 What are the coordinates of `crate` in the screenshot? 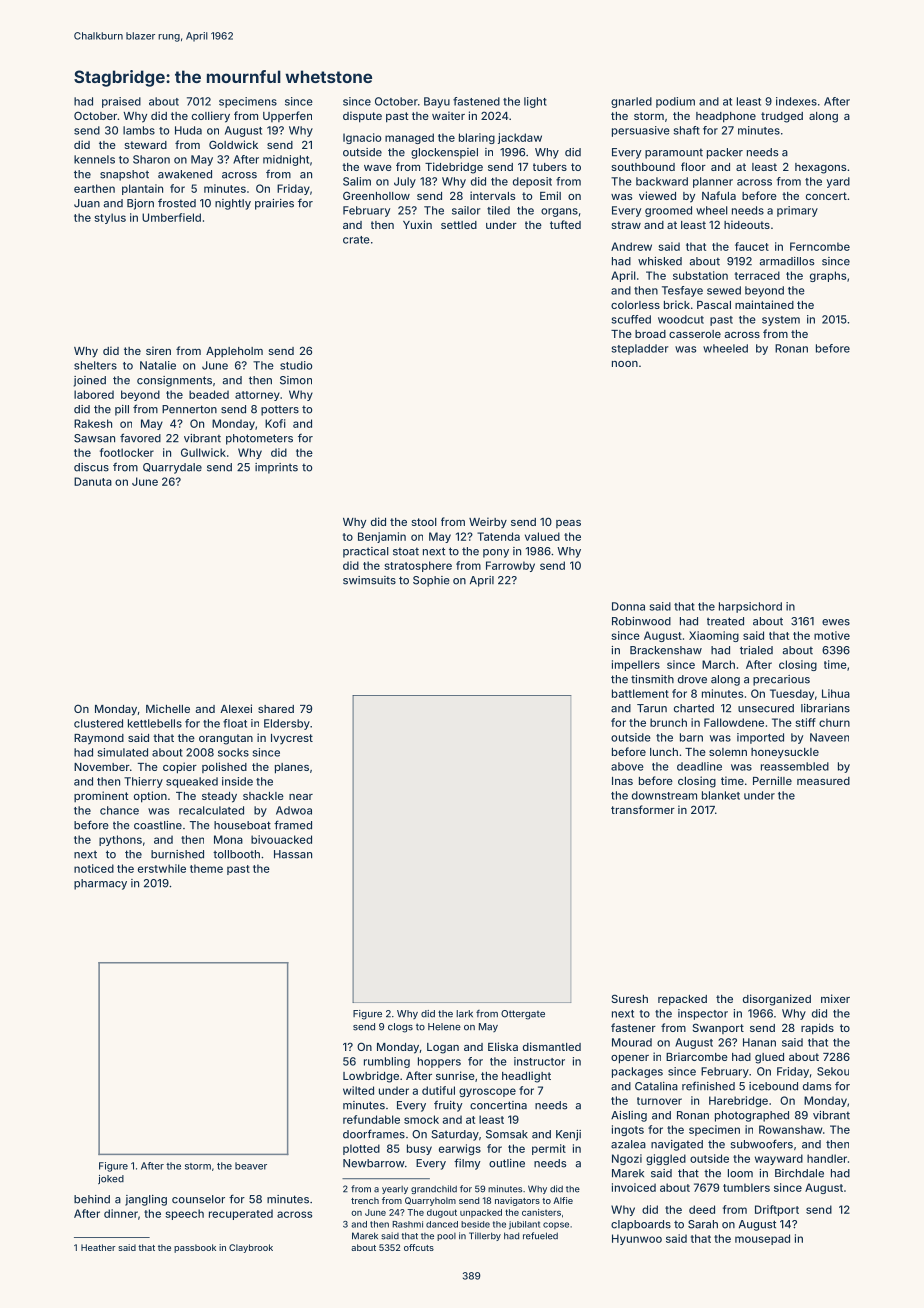 It's located at (356, 240).
